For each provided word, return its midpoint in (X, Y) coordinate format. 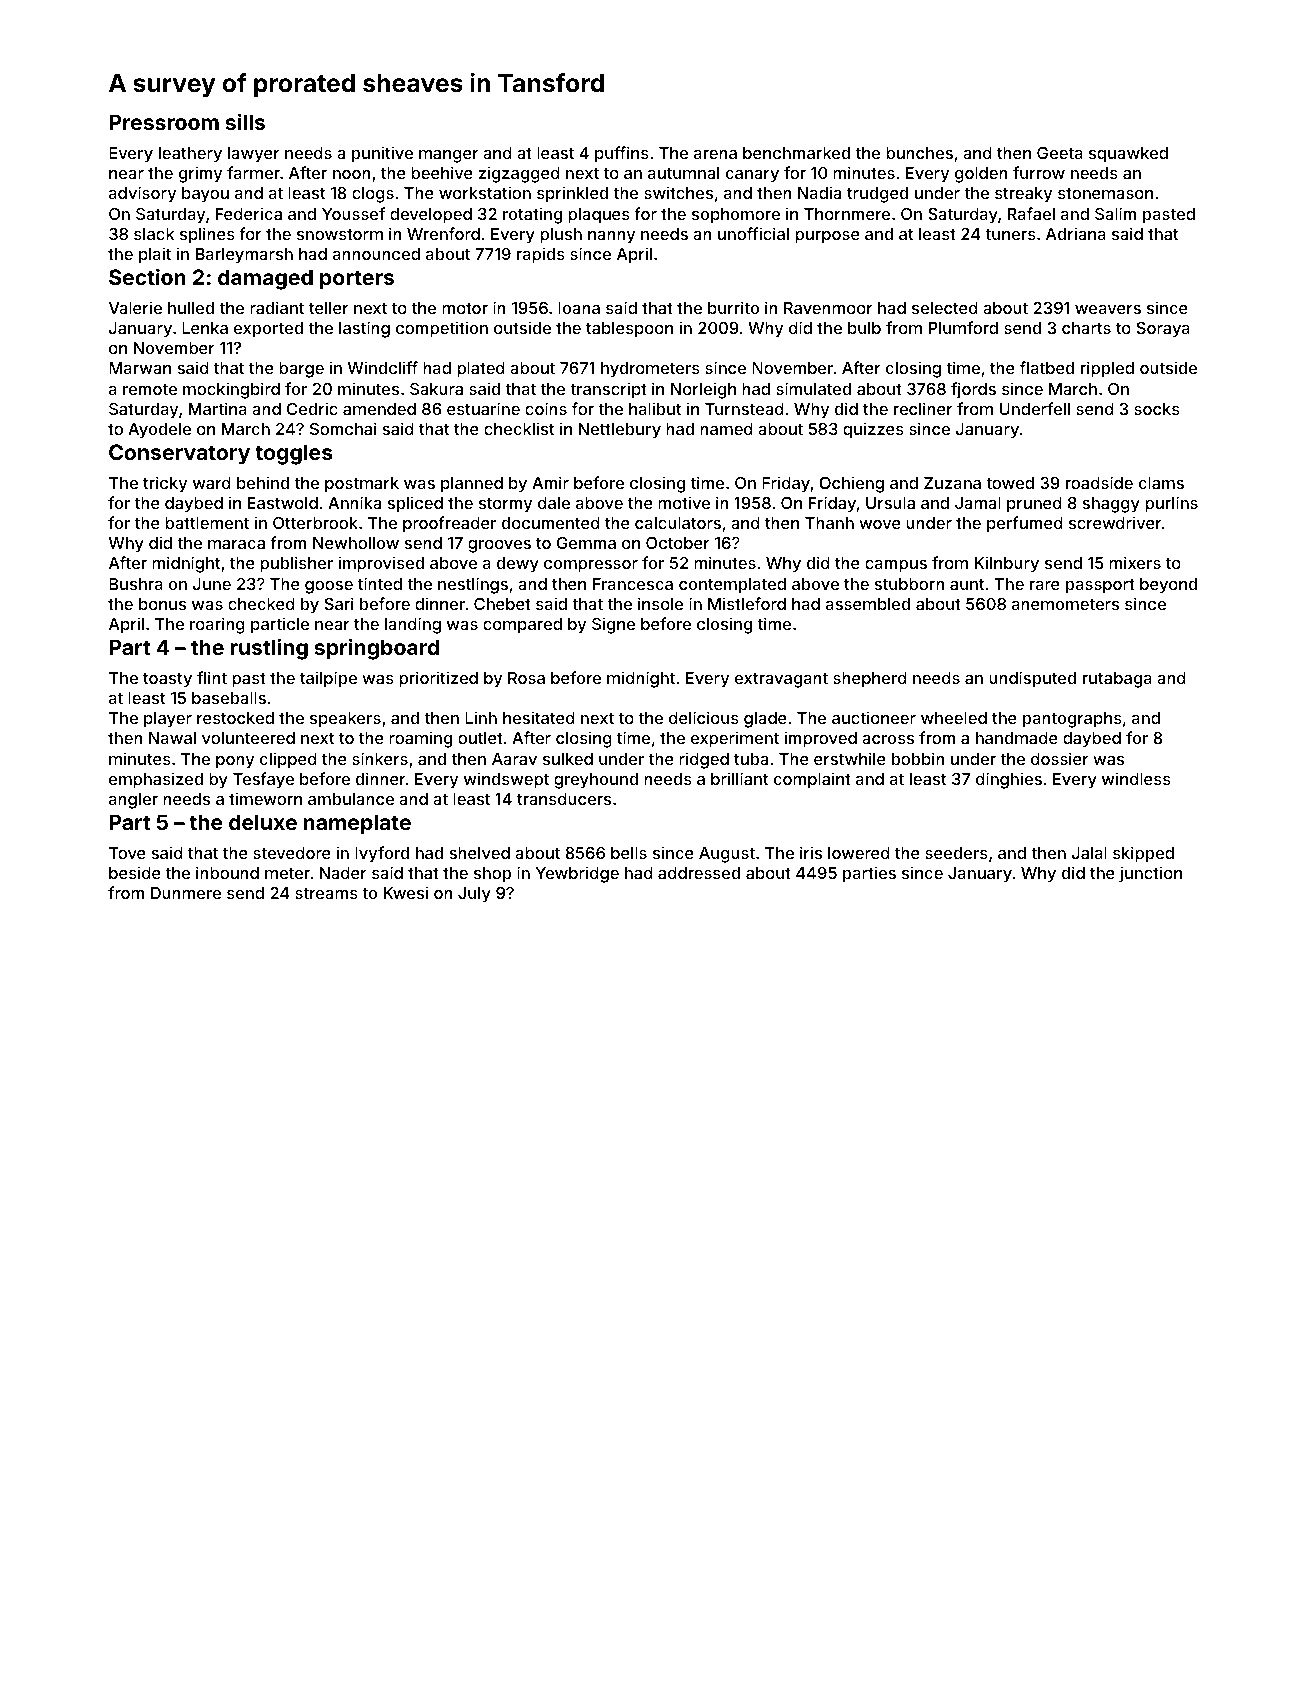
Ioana (579, 308)
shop (492, 875)
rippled (1107, 369)
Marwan (140, 368)
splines (207, 235)
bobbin (918, 758)
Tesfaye (263, 780)
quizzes (873, 430)
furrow (1039, 172)
